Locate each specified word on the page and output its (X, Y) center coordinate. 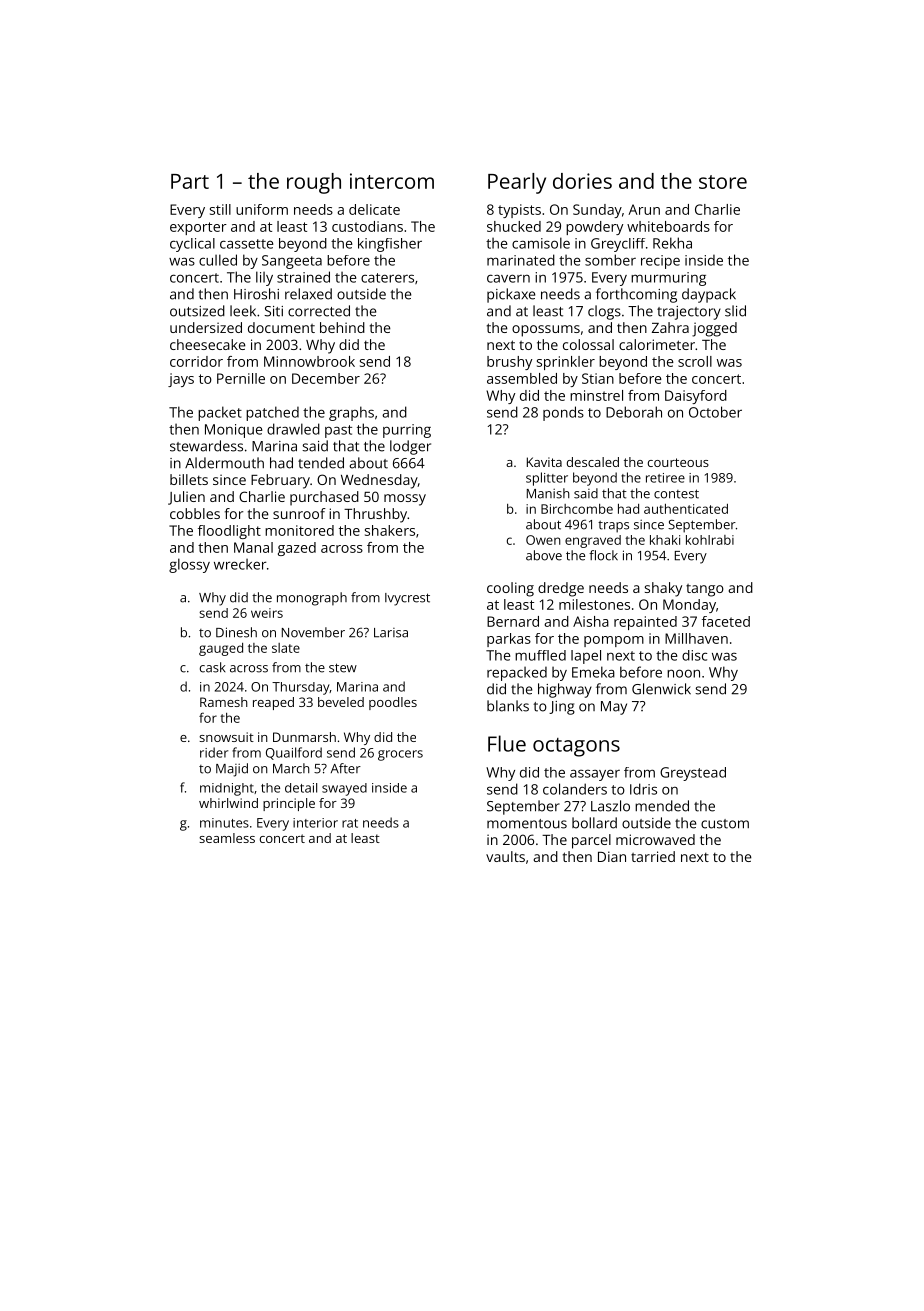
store (723, 182)
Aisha (591, 621)
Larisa (391, 633)
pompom (614, 641)
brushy (509, 363)
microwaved (655, 839)
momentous (527, 824)
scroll (695, 361)
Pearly (517, 183)
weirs (267, 613)
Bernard (513, 621)
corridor (196, 361)
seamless (227, 838)
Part (190, 181)
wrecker (240, 564)
